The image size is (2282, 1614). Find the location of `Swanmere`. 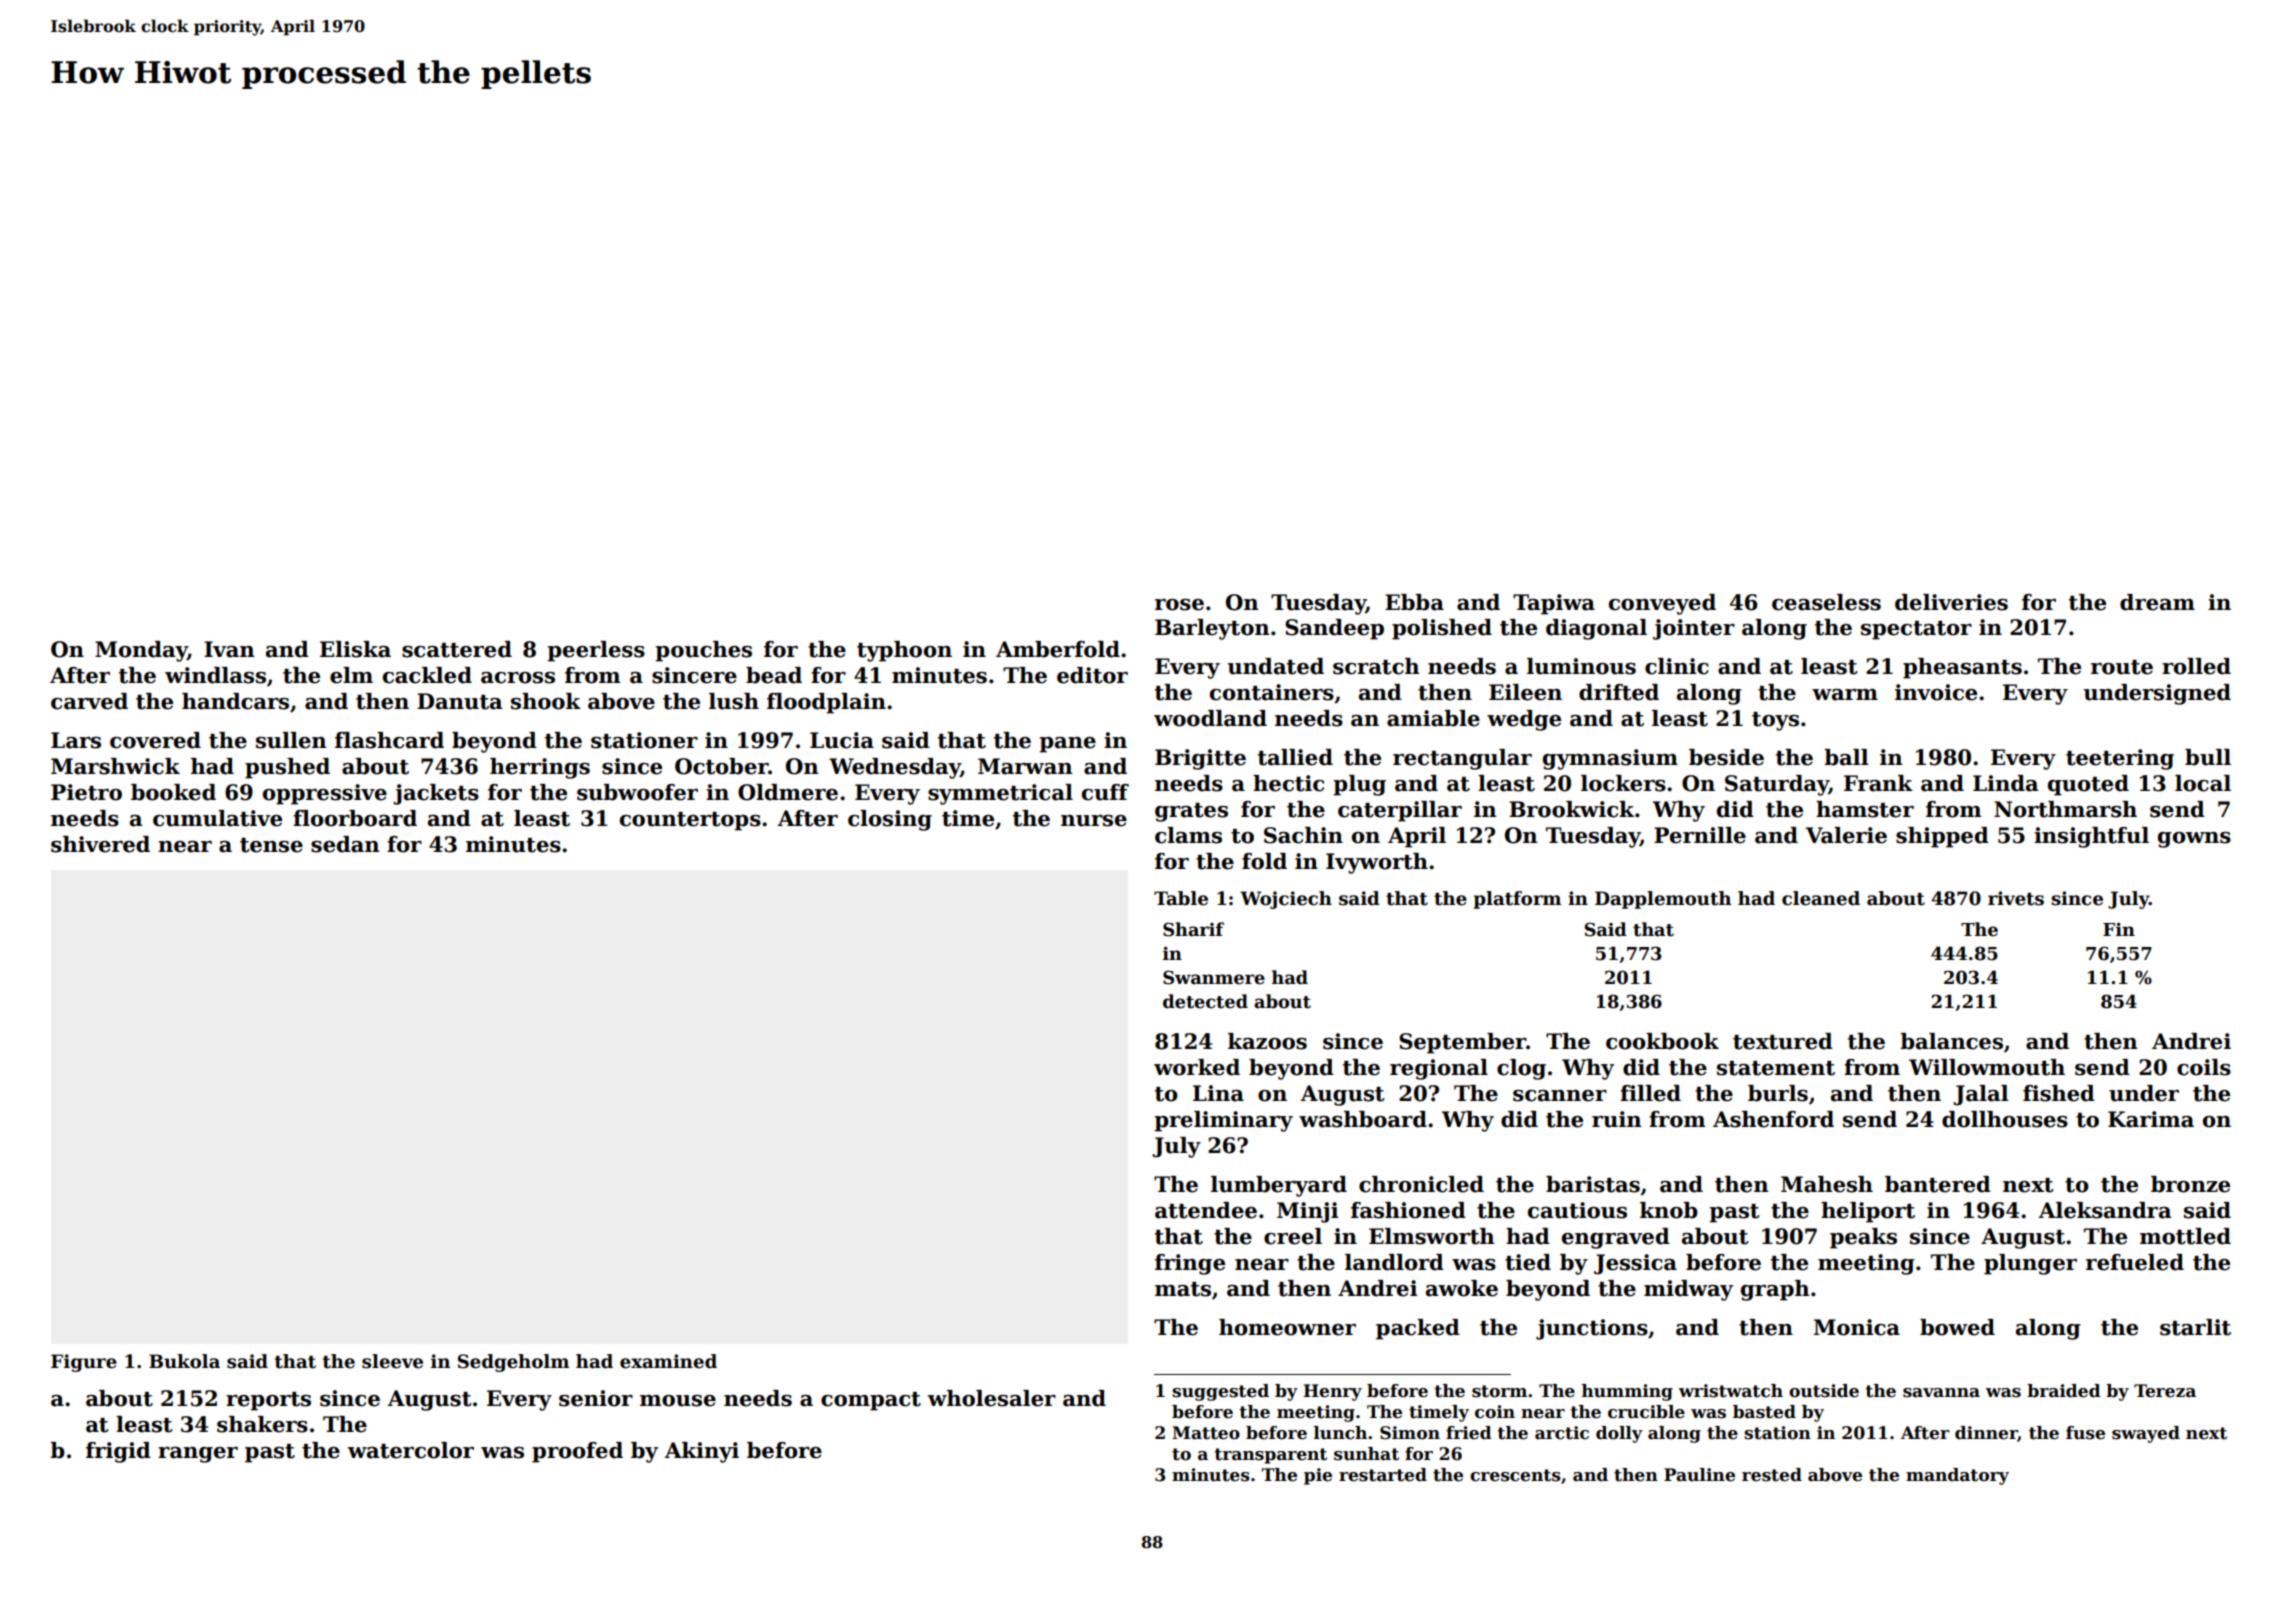

Swanmere is located at coordinates (1214, 977).
